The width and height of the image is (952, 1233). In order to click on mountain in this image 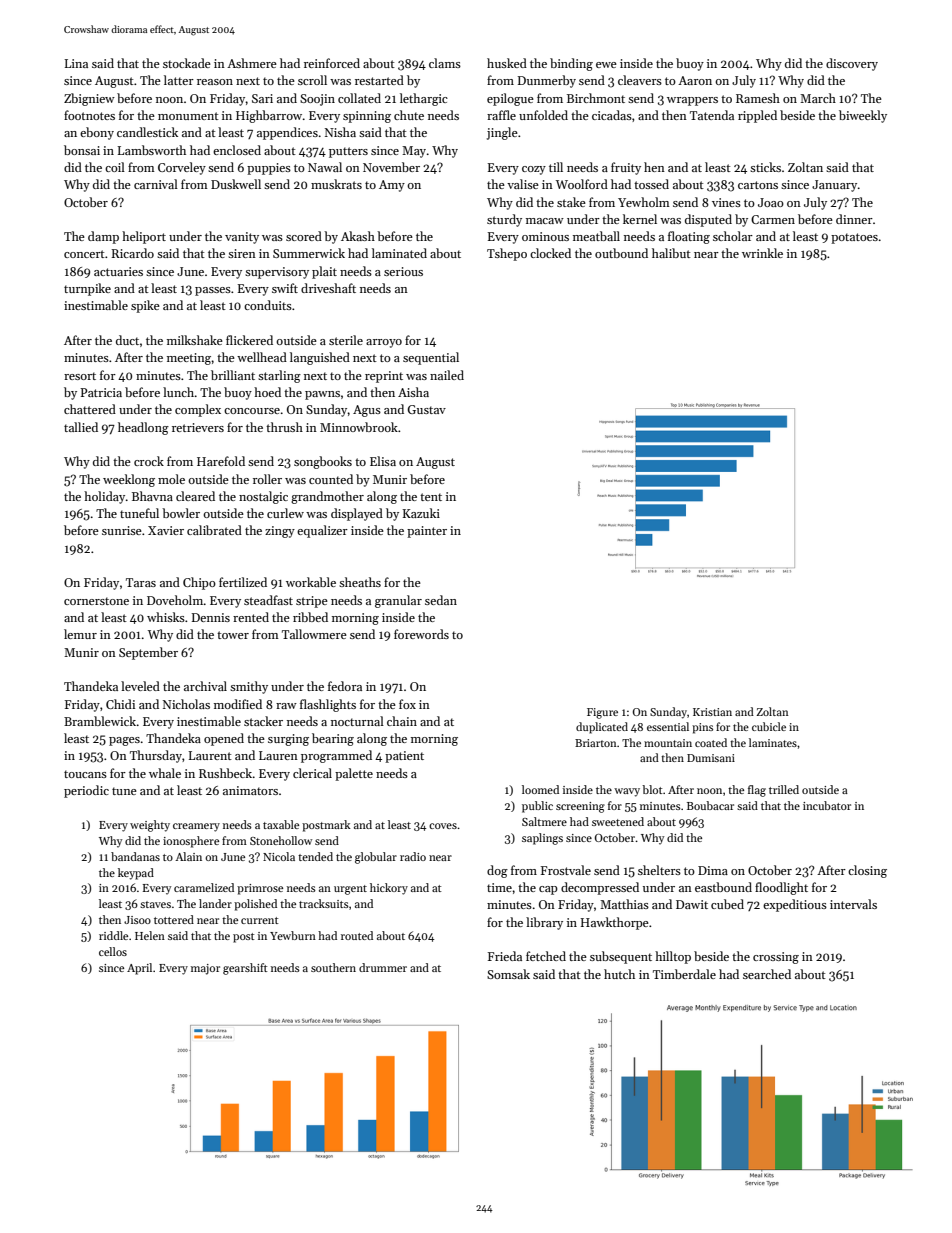, I will do `click(668, 743)`.
